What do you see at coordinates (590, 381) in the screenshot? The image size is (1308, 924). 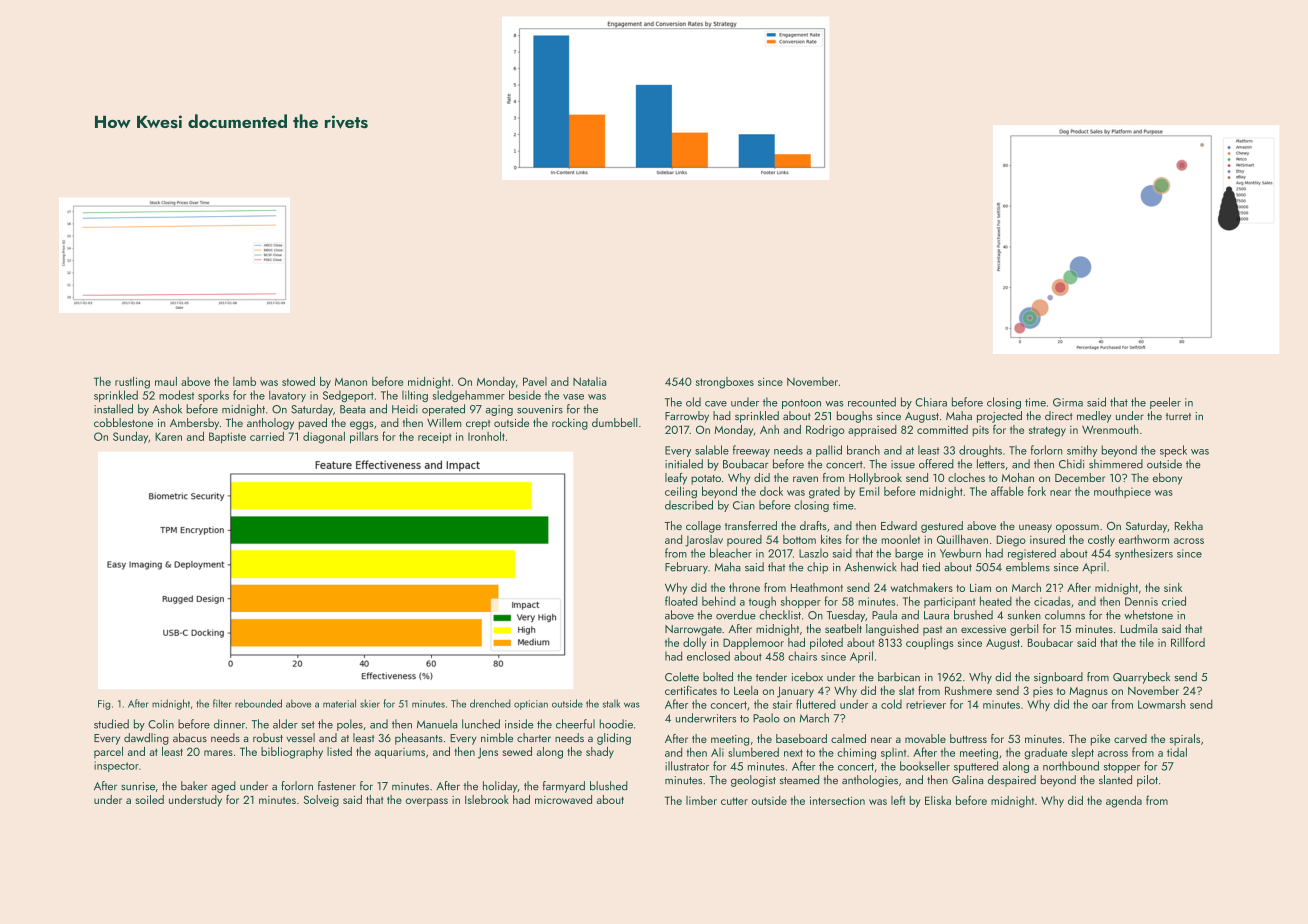 I see `Natalia` at bounding box center [590, 381].
